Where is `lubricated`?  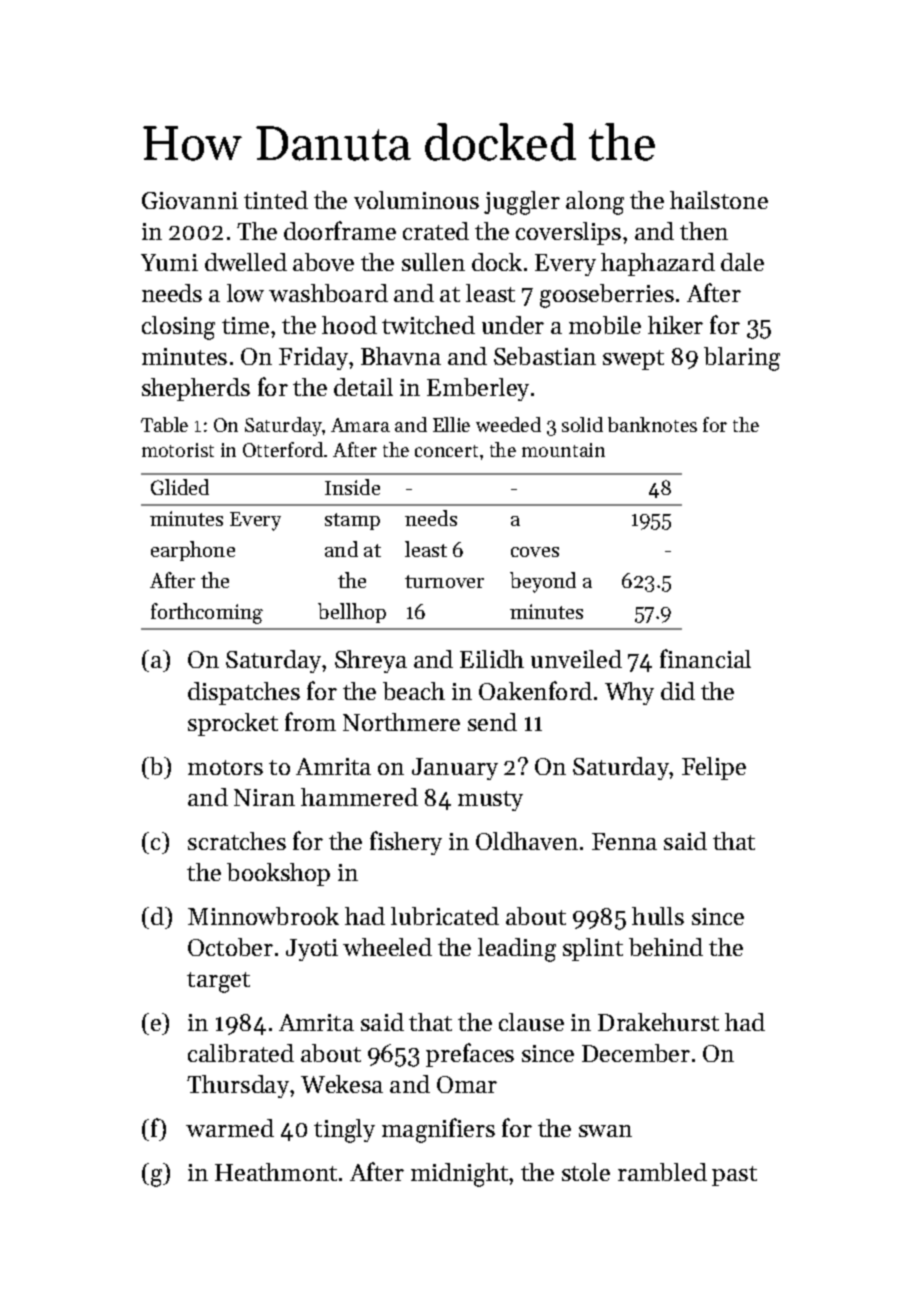
lubricated is located at coordinates (445, 916).
